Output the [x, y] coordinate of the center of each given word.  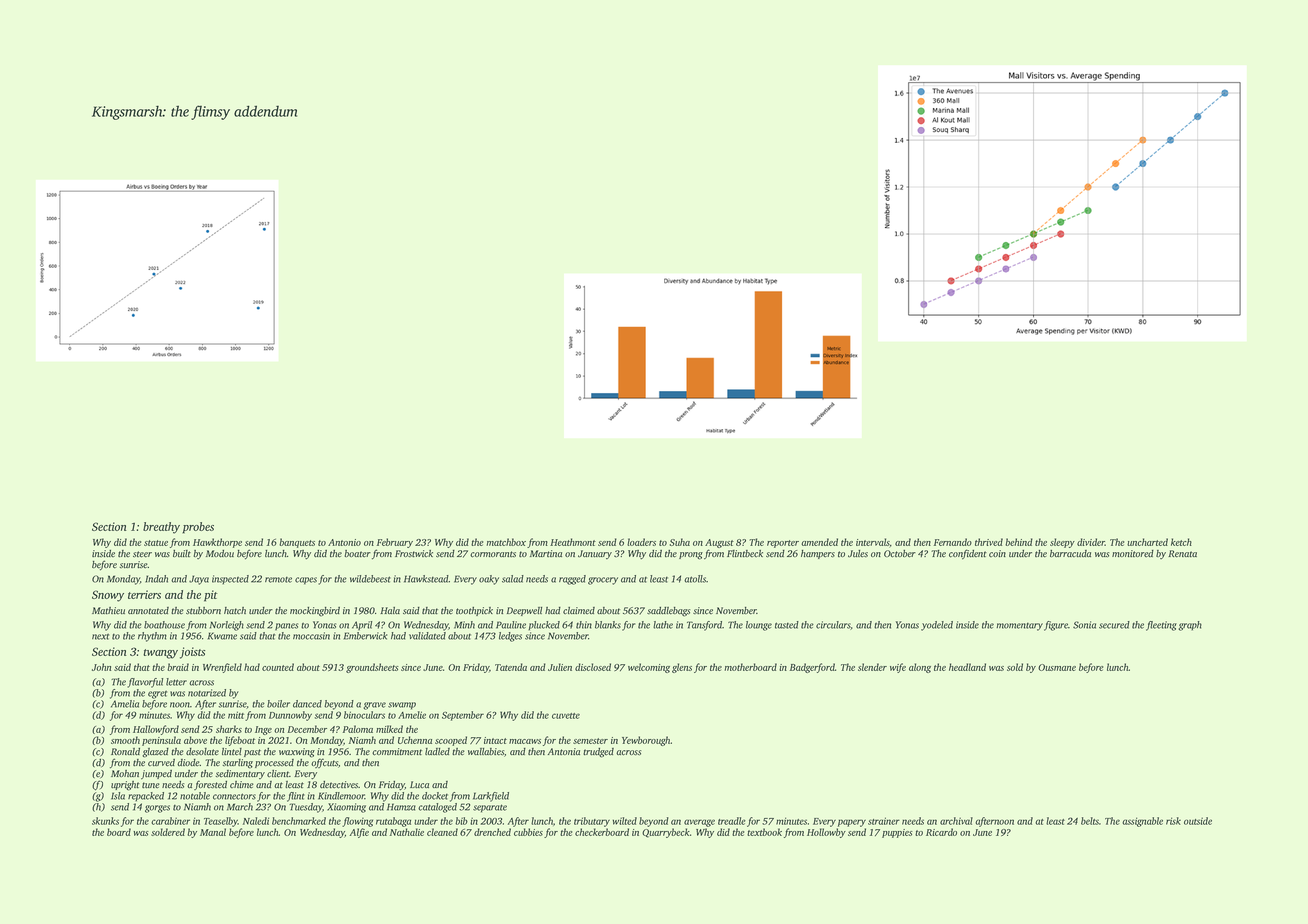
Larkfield [491, 797]
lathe [663, 625]
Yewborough [646, 741]
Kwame [222, 636]
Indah [156, 579]
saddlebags [668, 612]
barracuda [1070, 554]
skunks [105, 821]
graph [1190, 626]
